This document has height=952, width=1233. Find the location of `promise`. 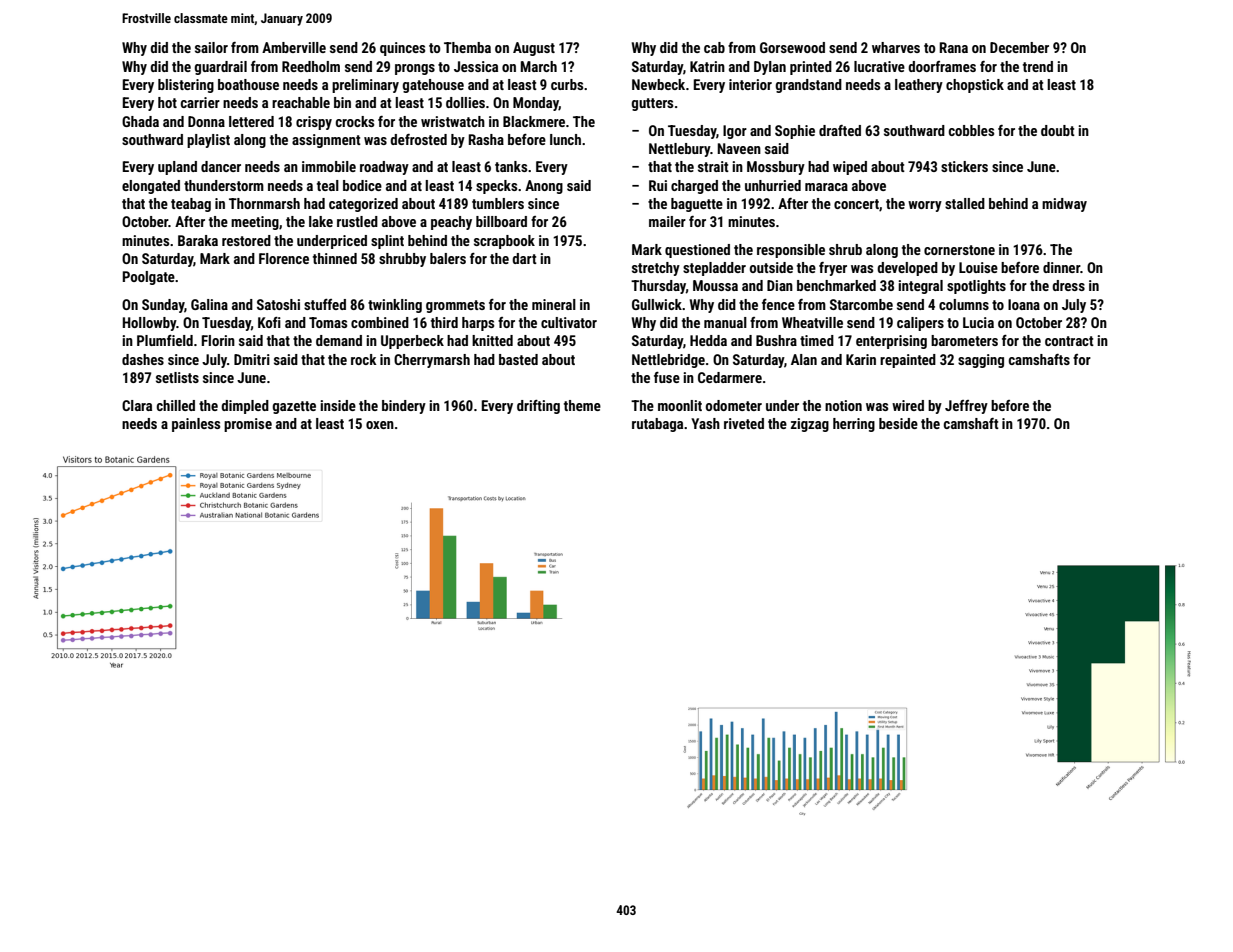

promise is located at coordinates (248, 425).
